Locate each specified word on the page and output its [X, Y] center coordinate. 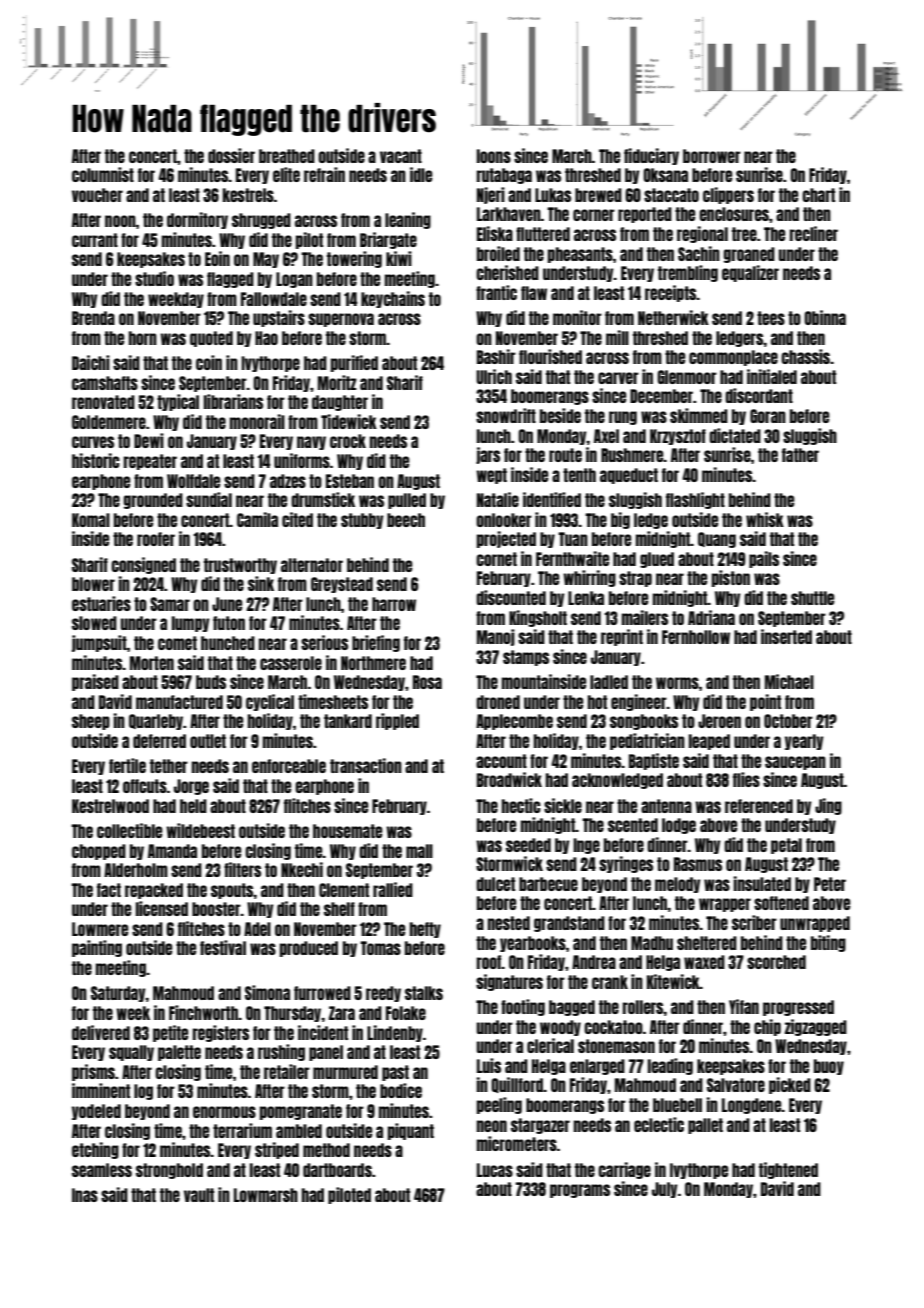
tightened [788, 1170]
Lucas [495, 1170]
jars [488, 455]
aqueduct [629, 476]
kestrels [248, 195]
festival [223, 947]
